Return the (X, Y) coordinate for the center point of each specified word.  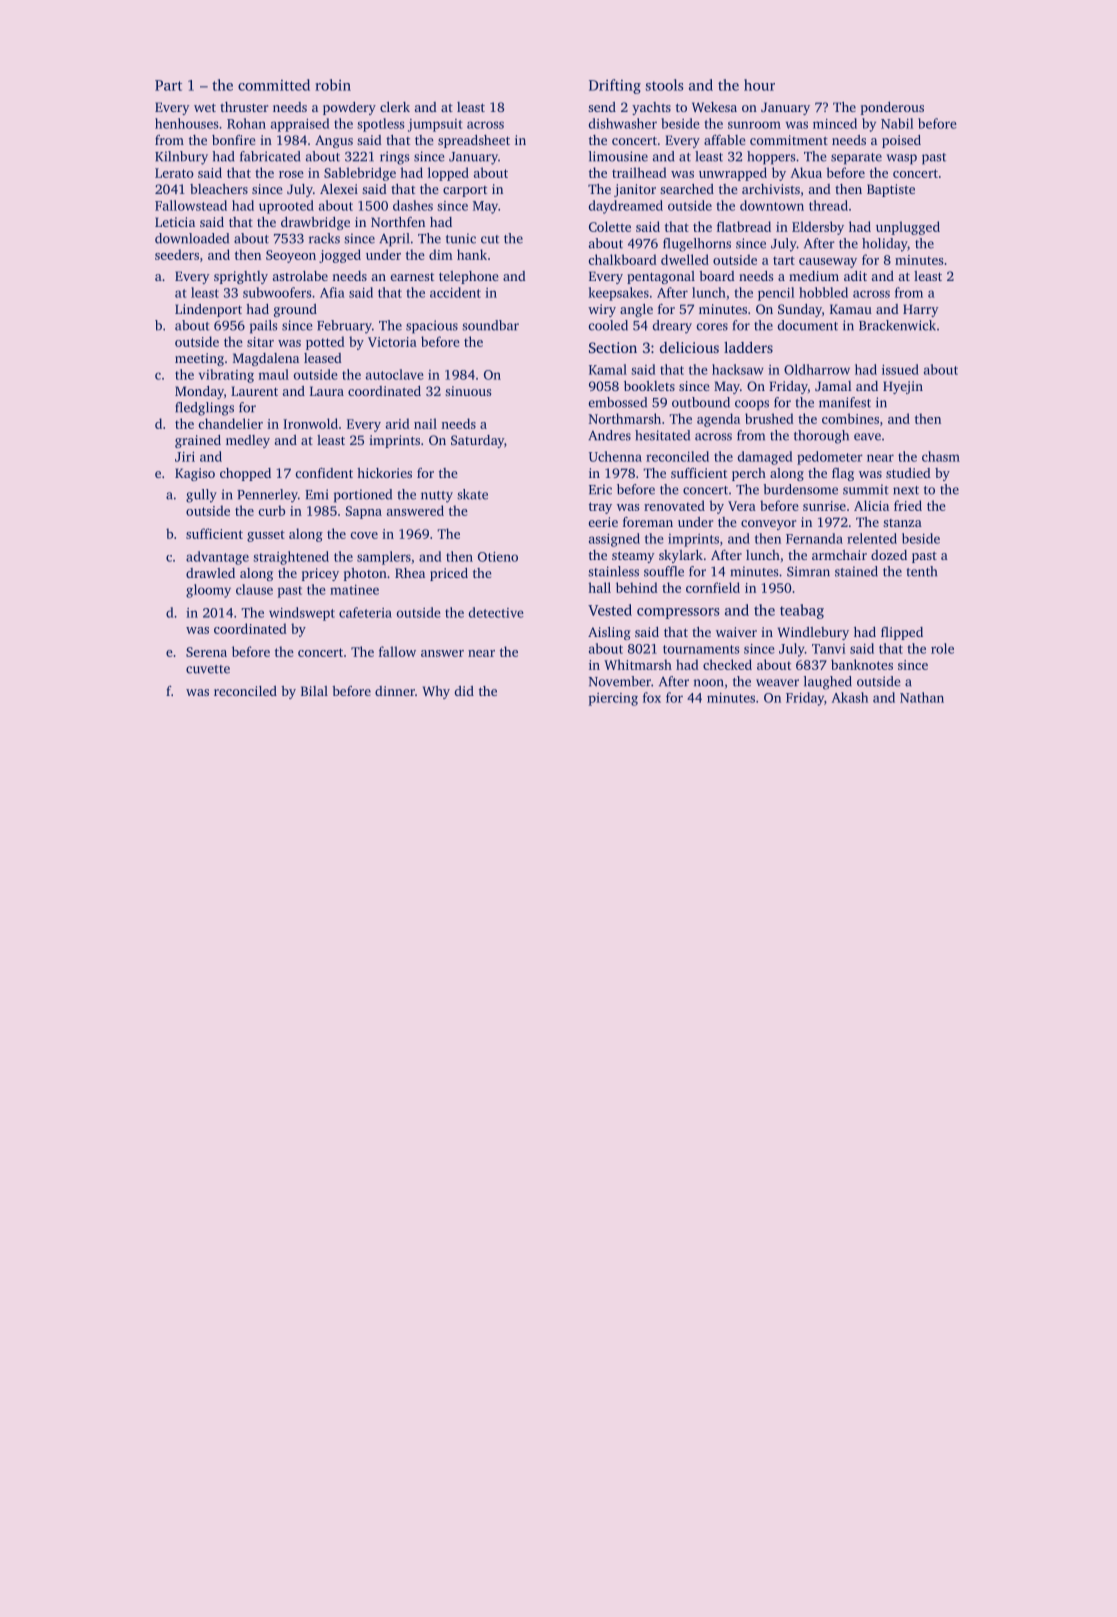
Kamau (851, 309)
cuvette (208, 669)
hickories (384, 473)
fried (908, 505)
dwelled (685, 259)
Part (168, 85)
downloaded (192, 238)
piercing (613, 699)
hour (759, 85)
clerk (395, 107)
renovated (674, 505)
